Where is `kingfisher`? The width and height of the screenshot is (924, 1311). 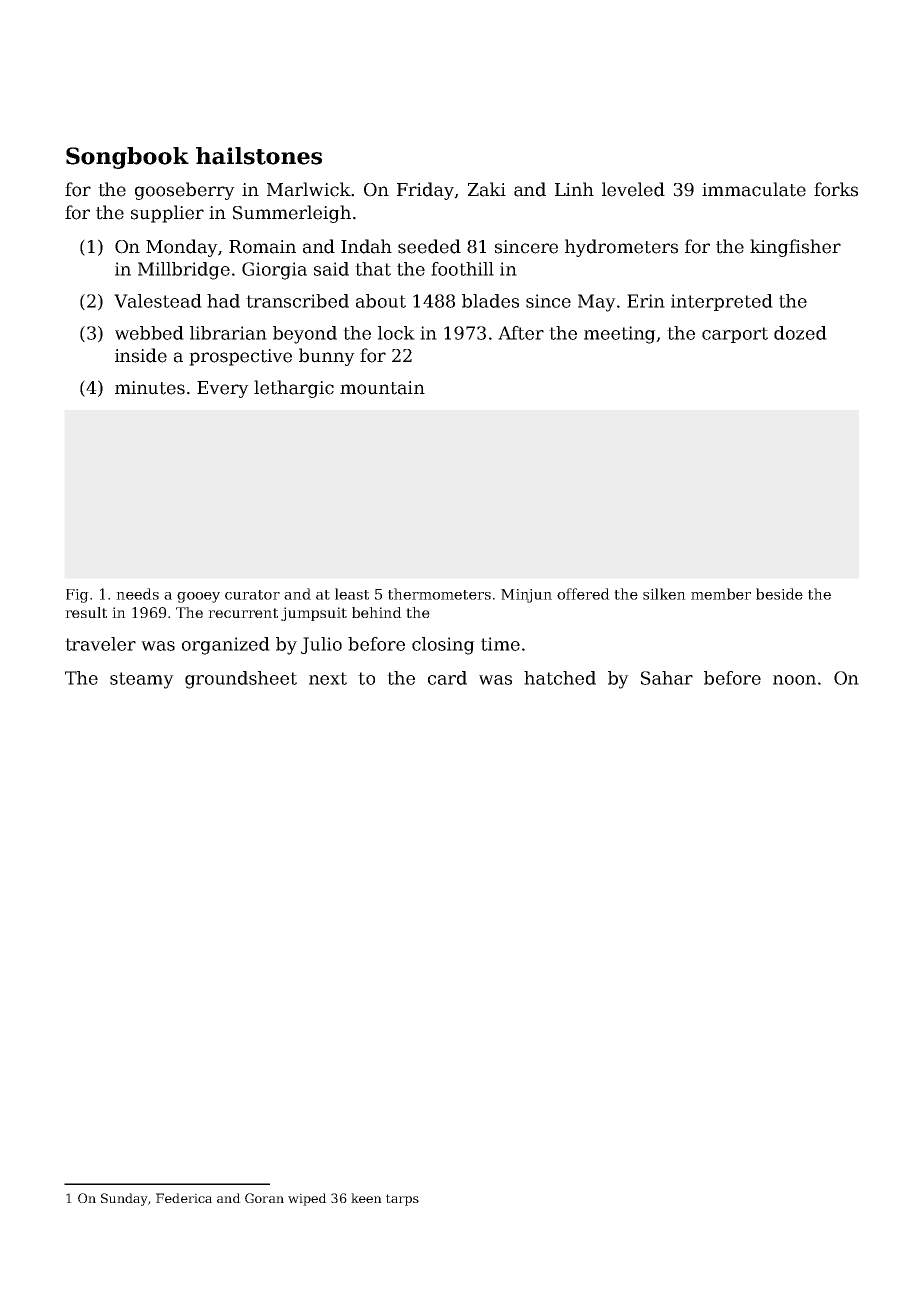
kingfisher is located at coordinates (795, 248).
